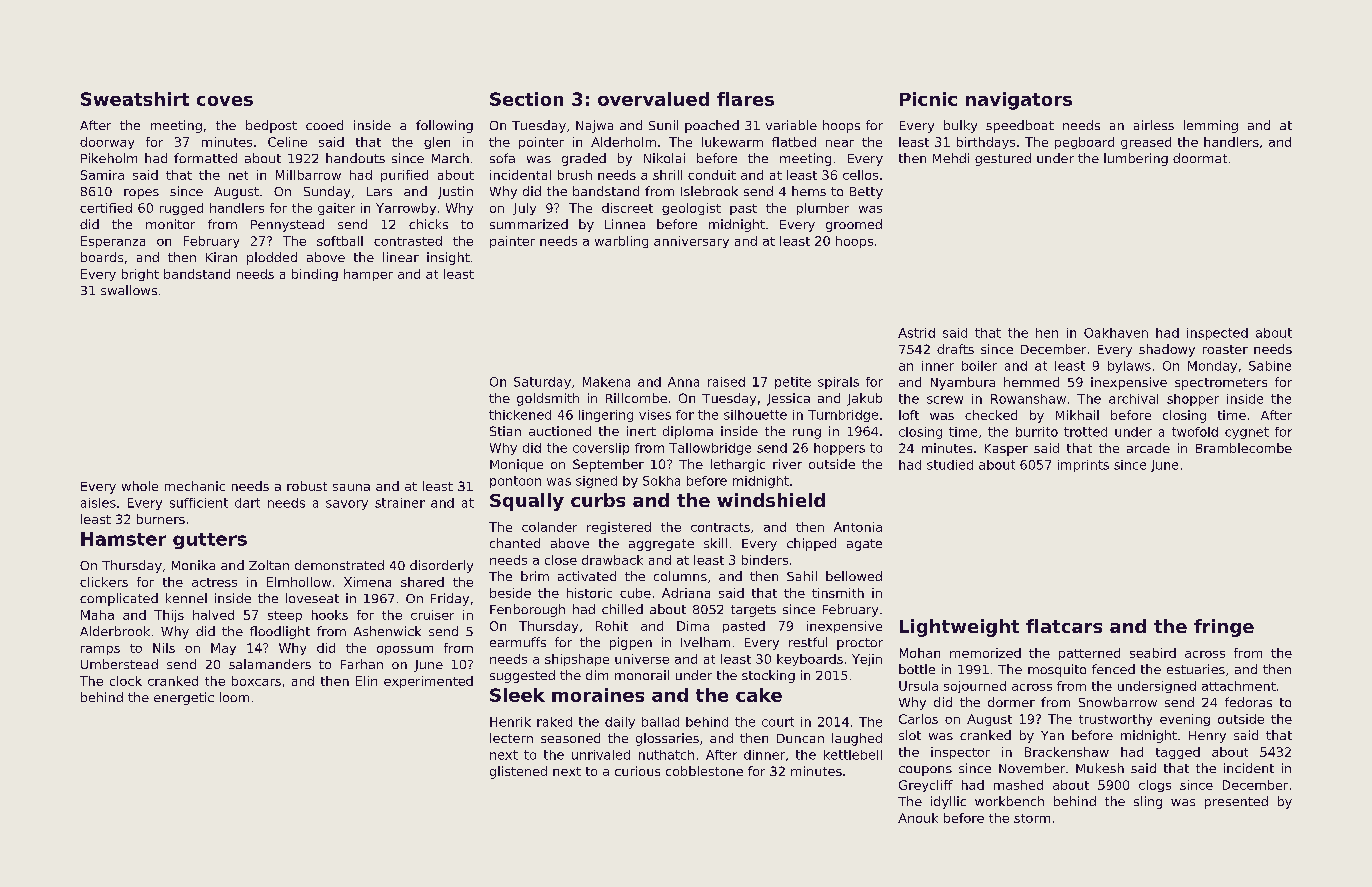 The width and height of the screenshot is (1372, 887). I want to click on cobblestone, so click(704, 771).
